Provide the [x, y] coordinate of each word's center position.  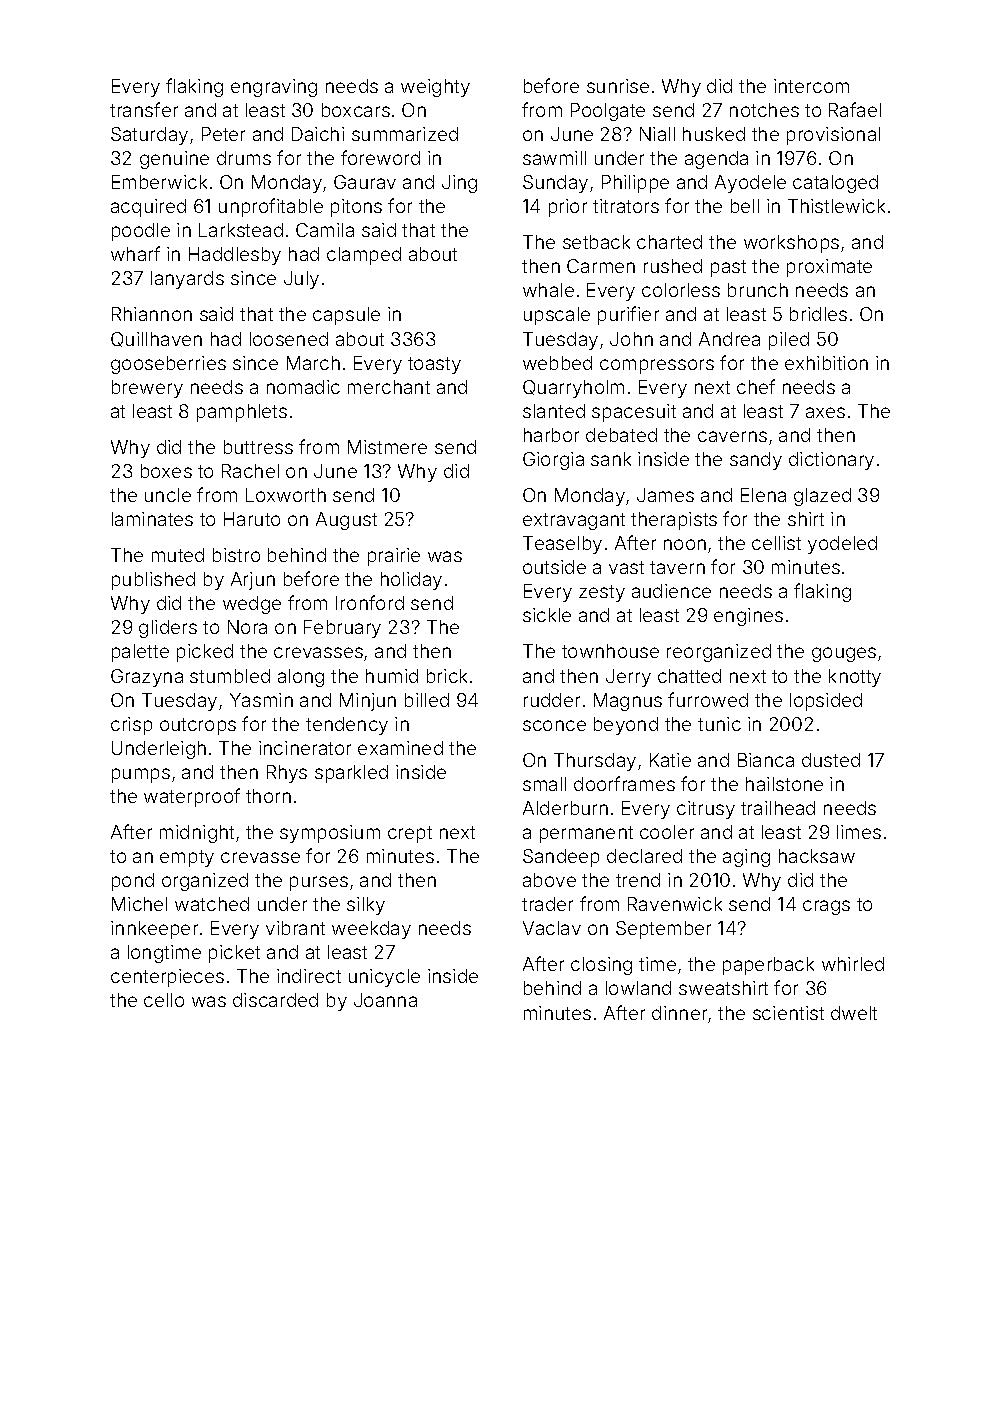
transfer [144, 109]
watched [212, 904]
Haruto [252, 519]
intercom [811, 86]
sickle [547, 615]
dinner [679, 1013]
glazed [822, 497]
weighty [435, 88]
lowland [638, 988]
